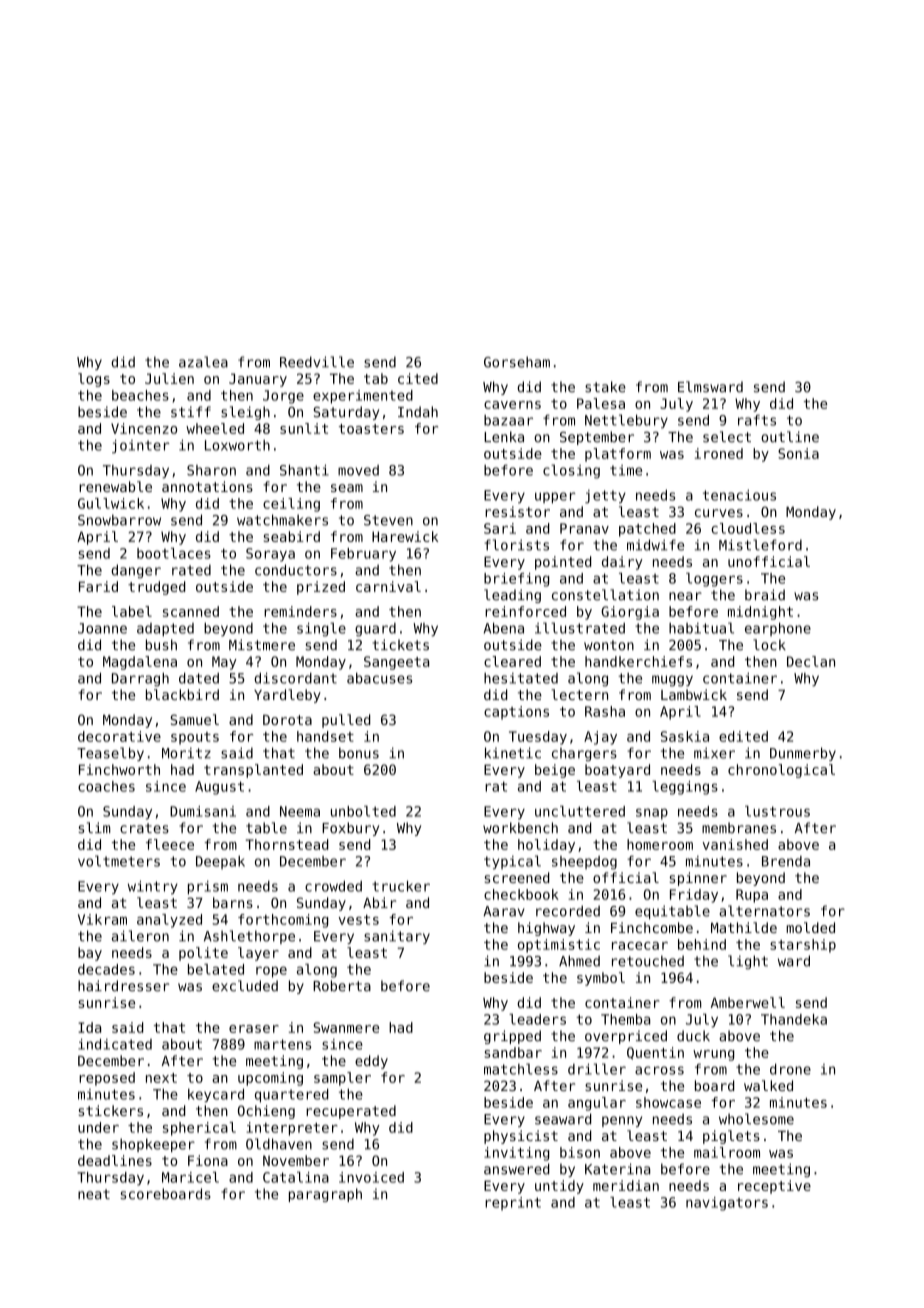  Describe the element at coordinates (517, 362) in the page. I see `Gorseham` at that location.
